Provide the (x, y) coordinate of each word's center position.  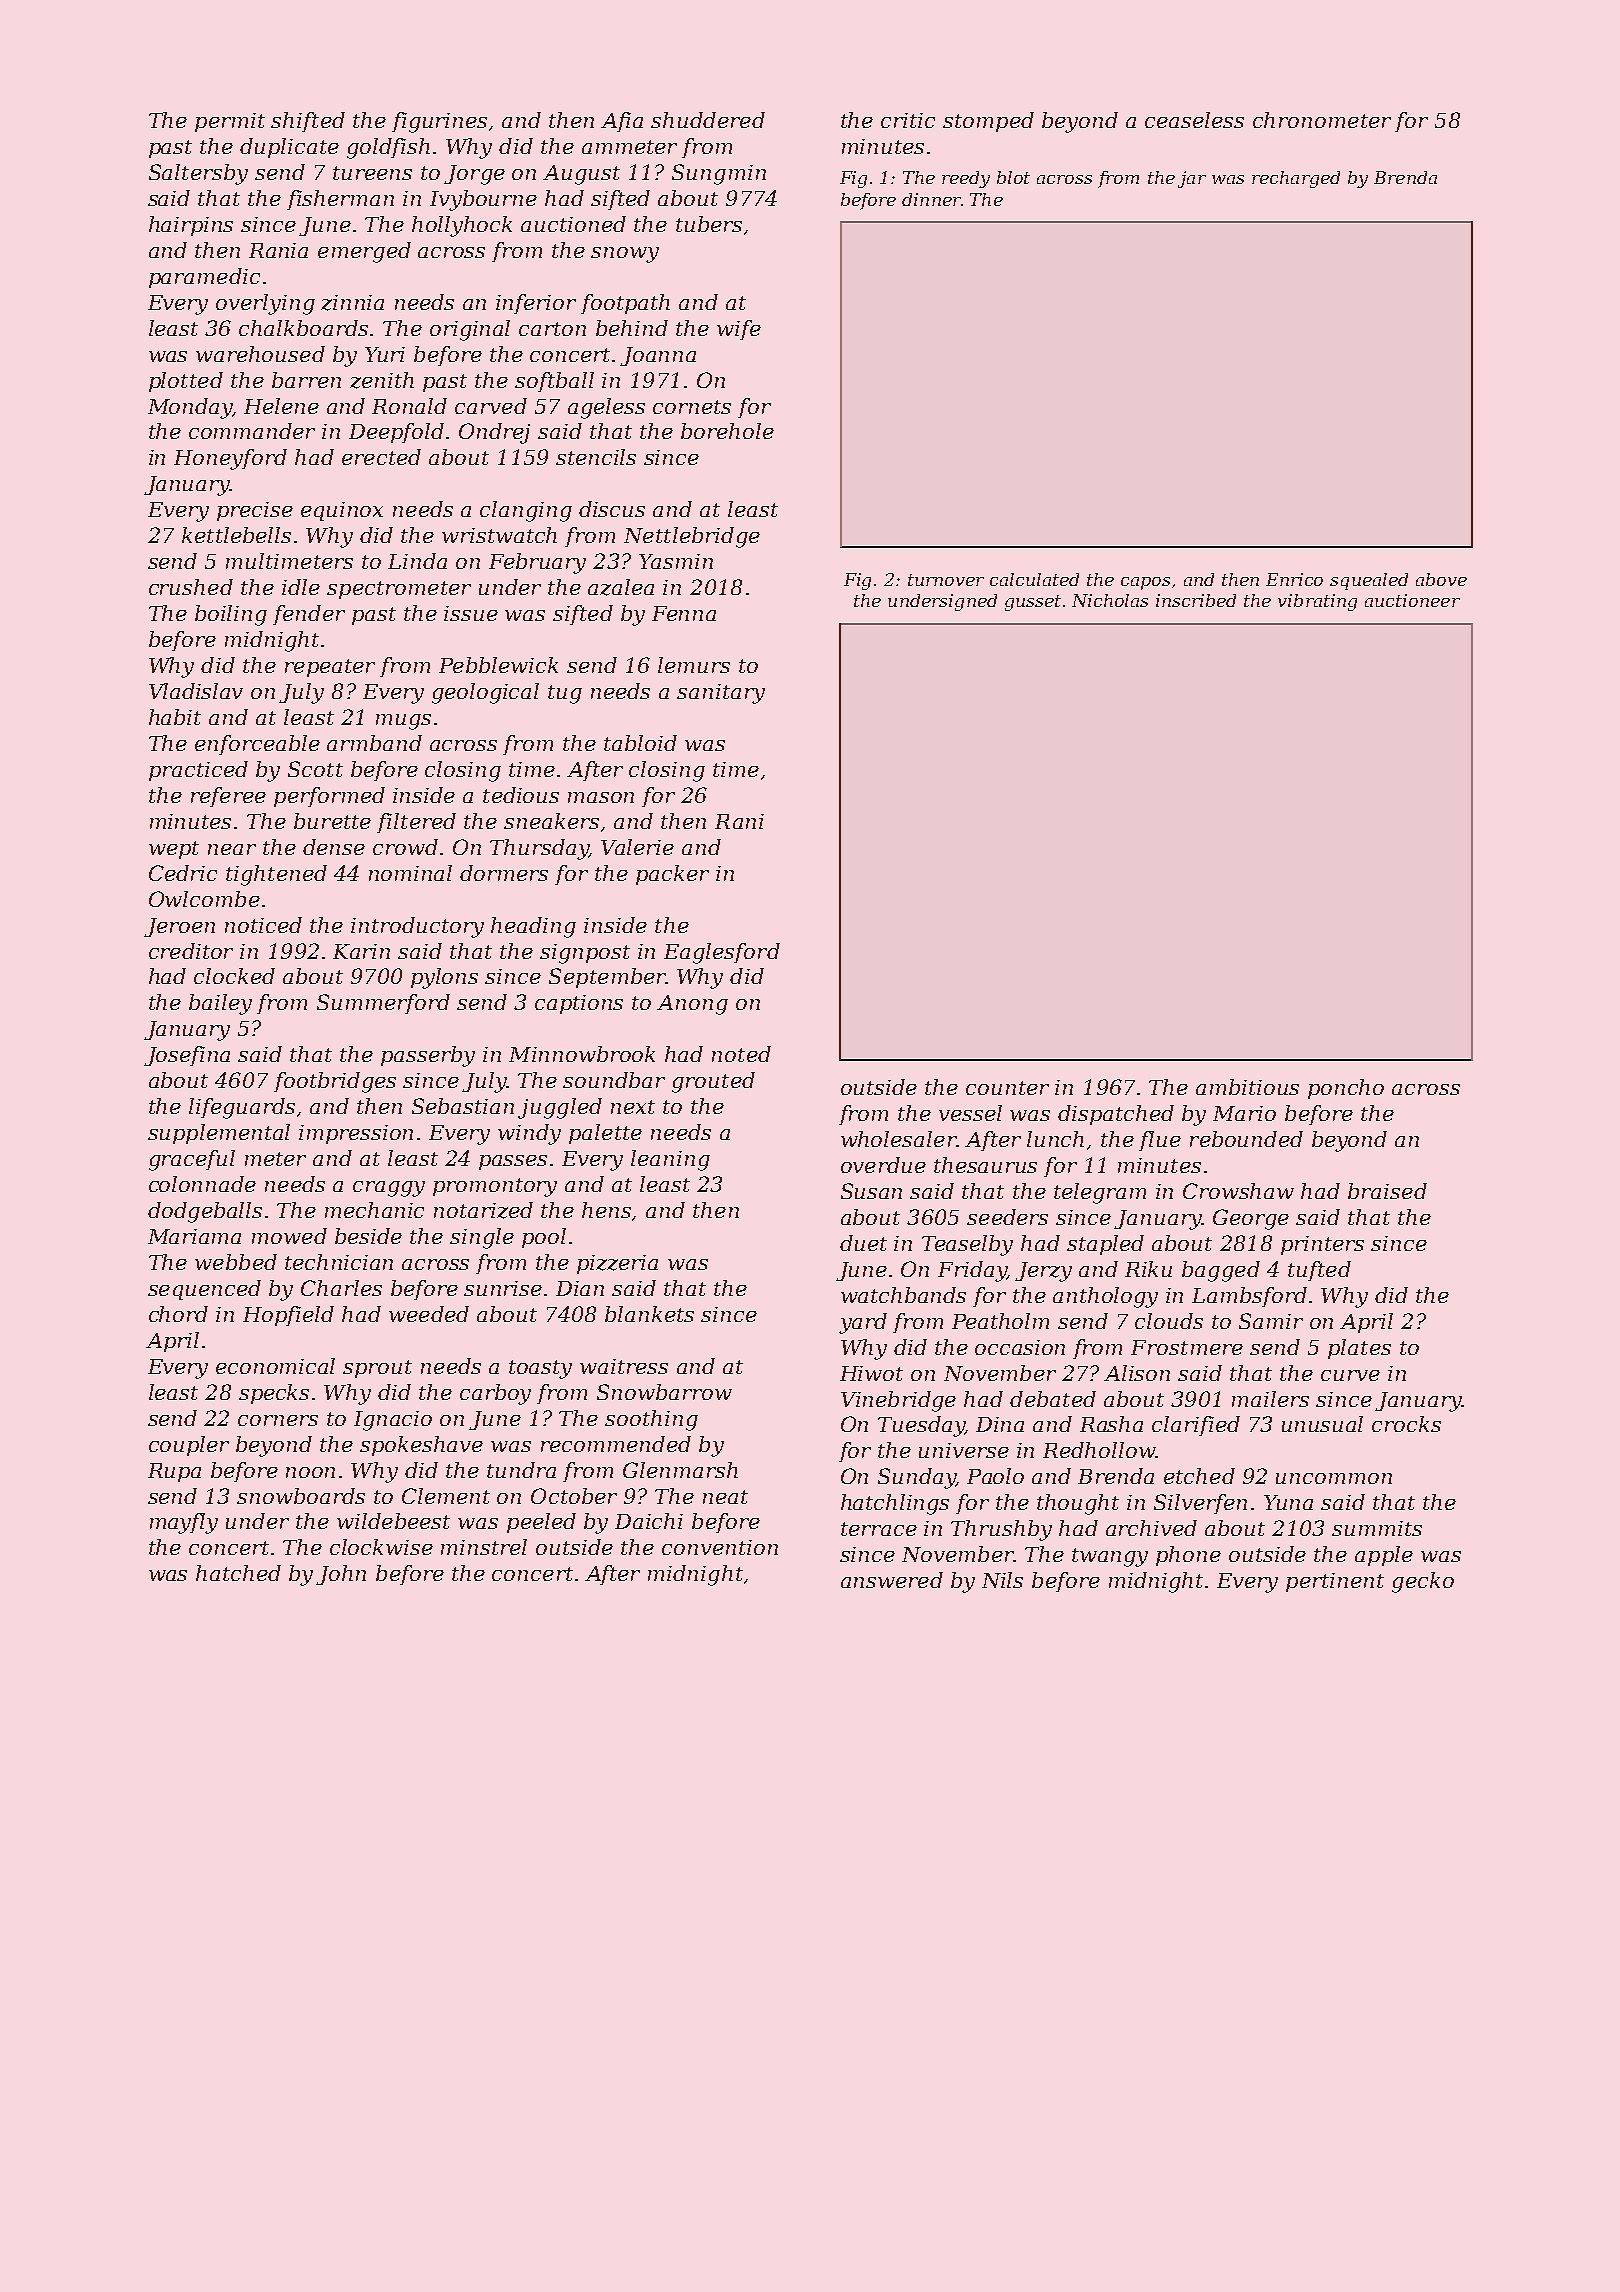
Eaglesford (722, 953)
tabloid (640, 743)
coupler (189, 1446)
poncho (1346, 1089)
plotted (186, 382)
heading (533, 927)
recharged (1296, 179)
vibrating (1317, 602)
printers (1322, 1245)
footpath (625, 304)
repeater (330, 668)
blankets (649, 1314)
